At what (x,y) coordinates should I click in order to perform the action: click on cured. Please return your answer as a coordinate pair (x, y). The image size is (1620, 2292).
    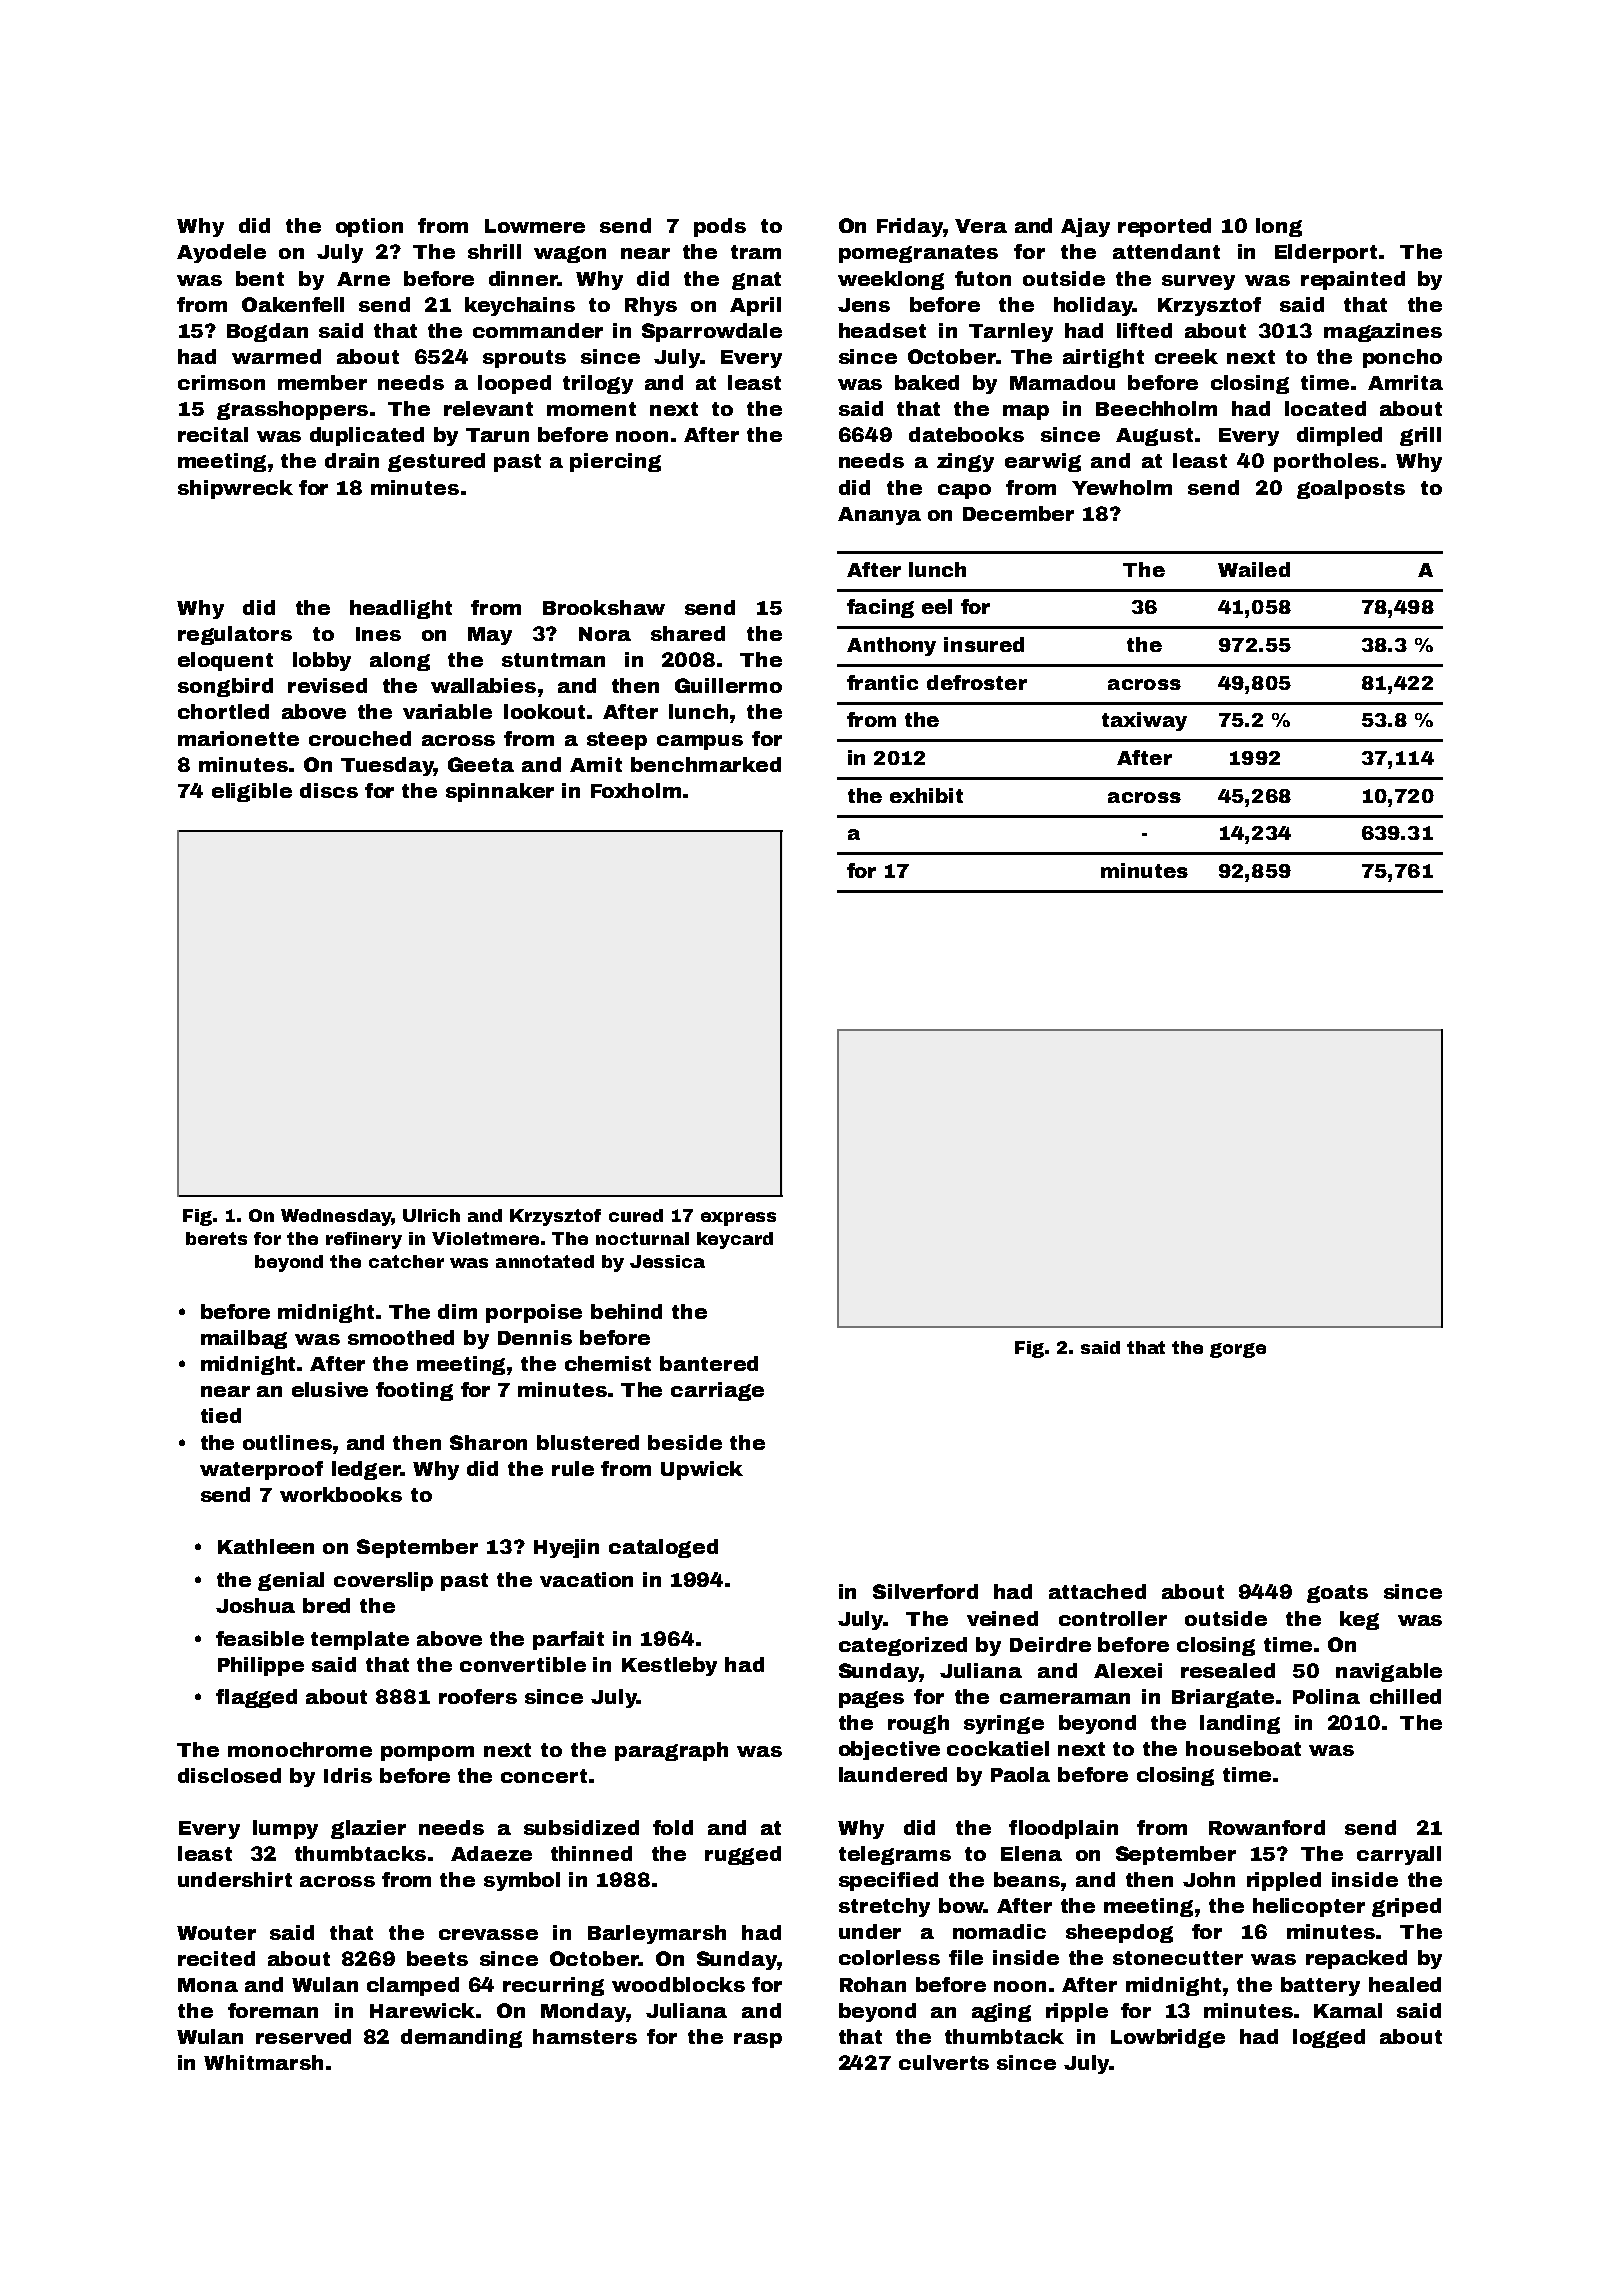
    Looking at the image, I should click on (636, 1215).
